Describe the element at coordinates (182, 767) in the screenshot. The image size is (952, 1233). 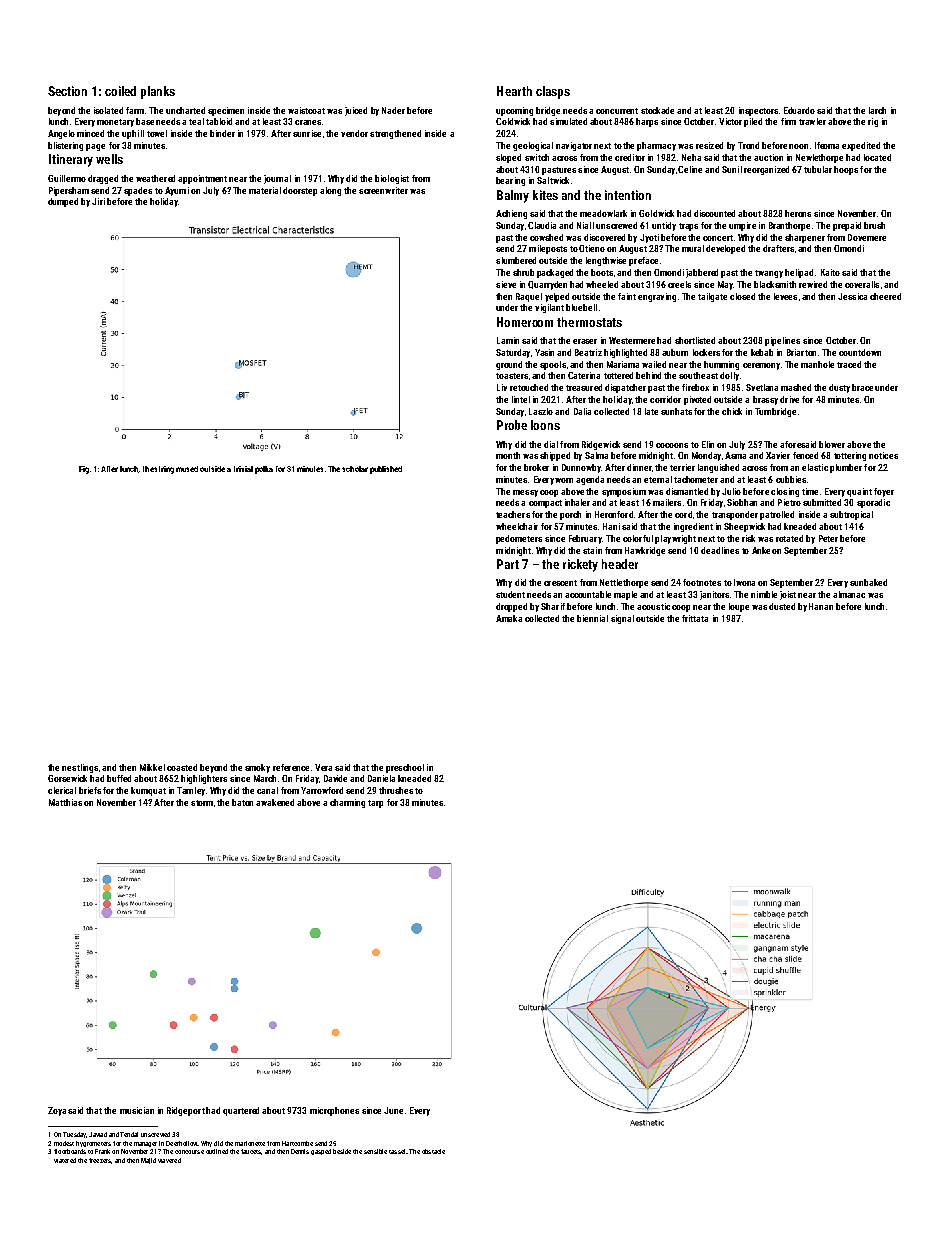
I see `coasted` at that location.
